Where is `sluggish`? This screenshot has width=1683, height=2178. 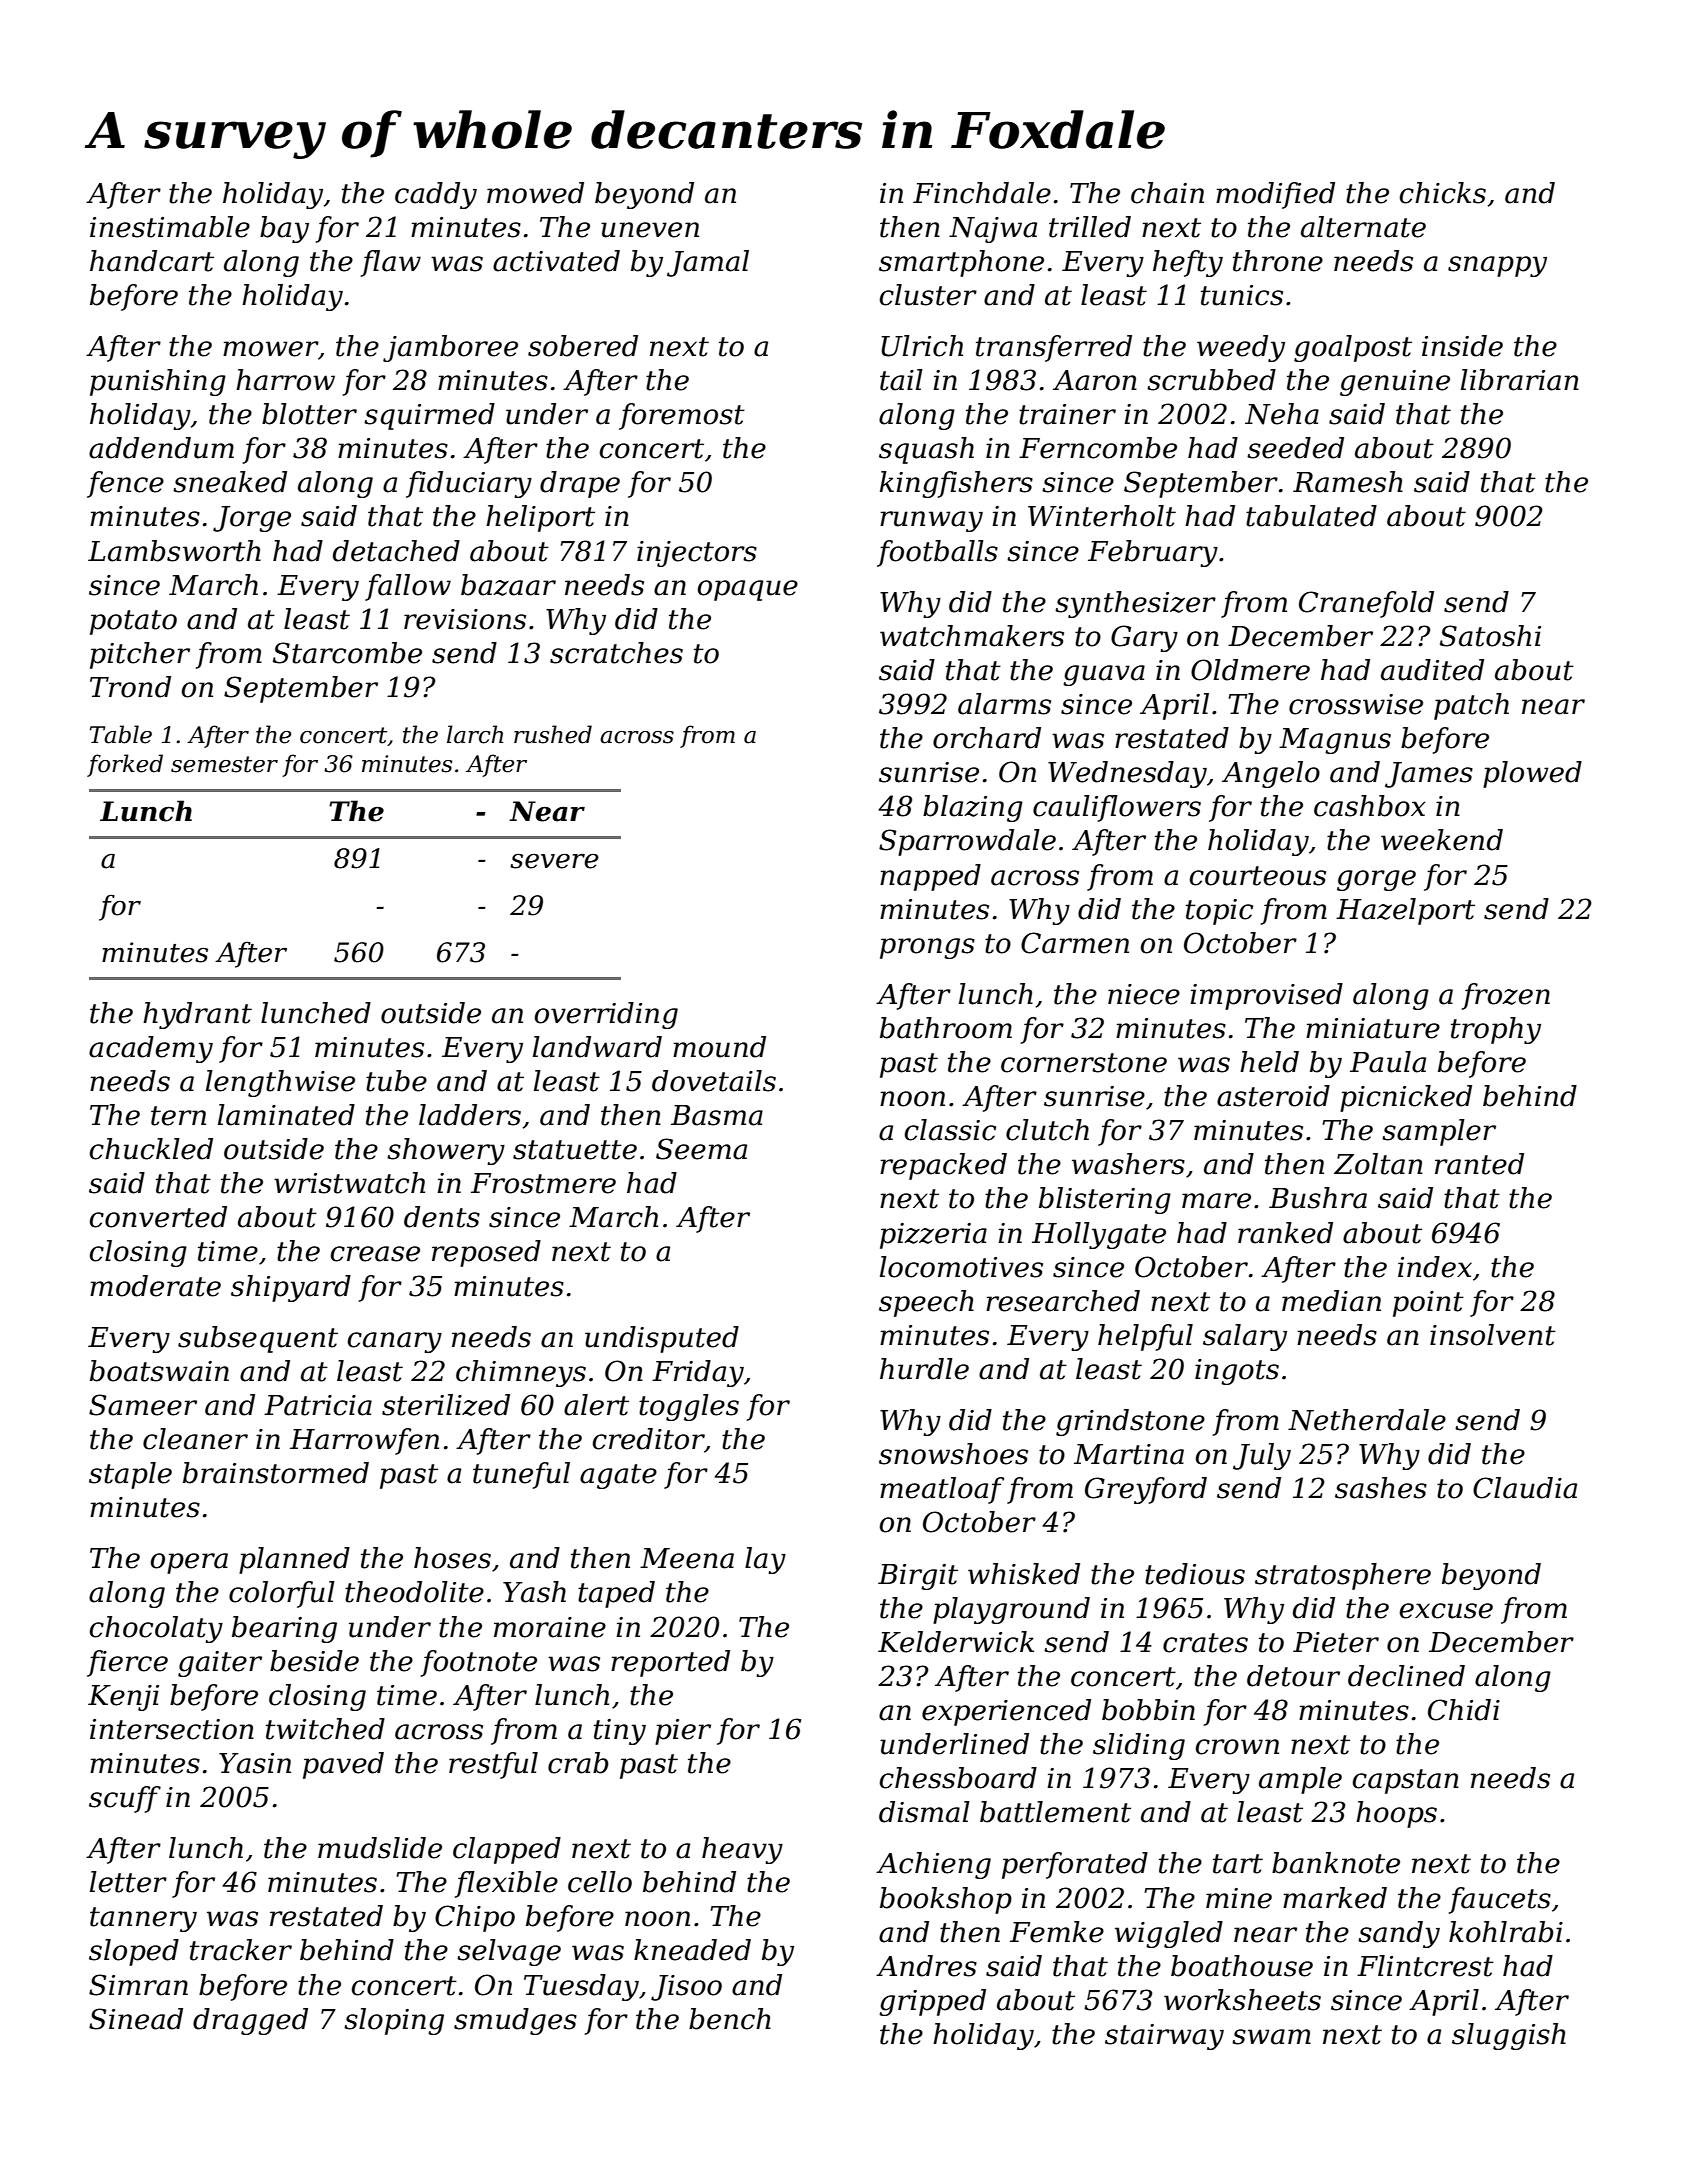
sluggish is located at coordinates (1509, 2036).
